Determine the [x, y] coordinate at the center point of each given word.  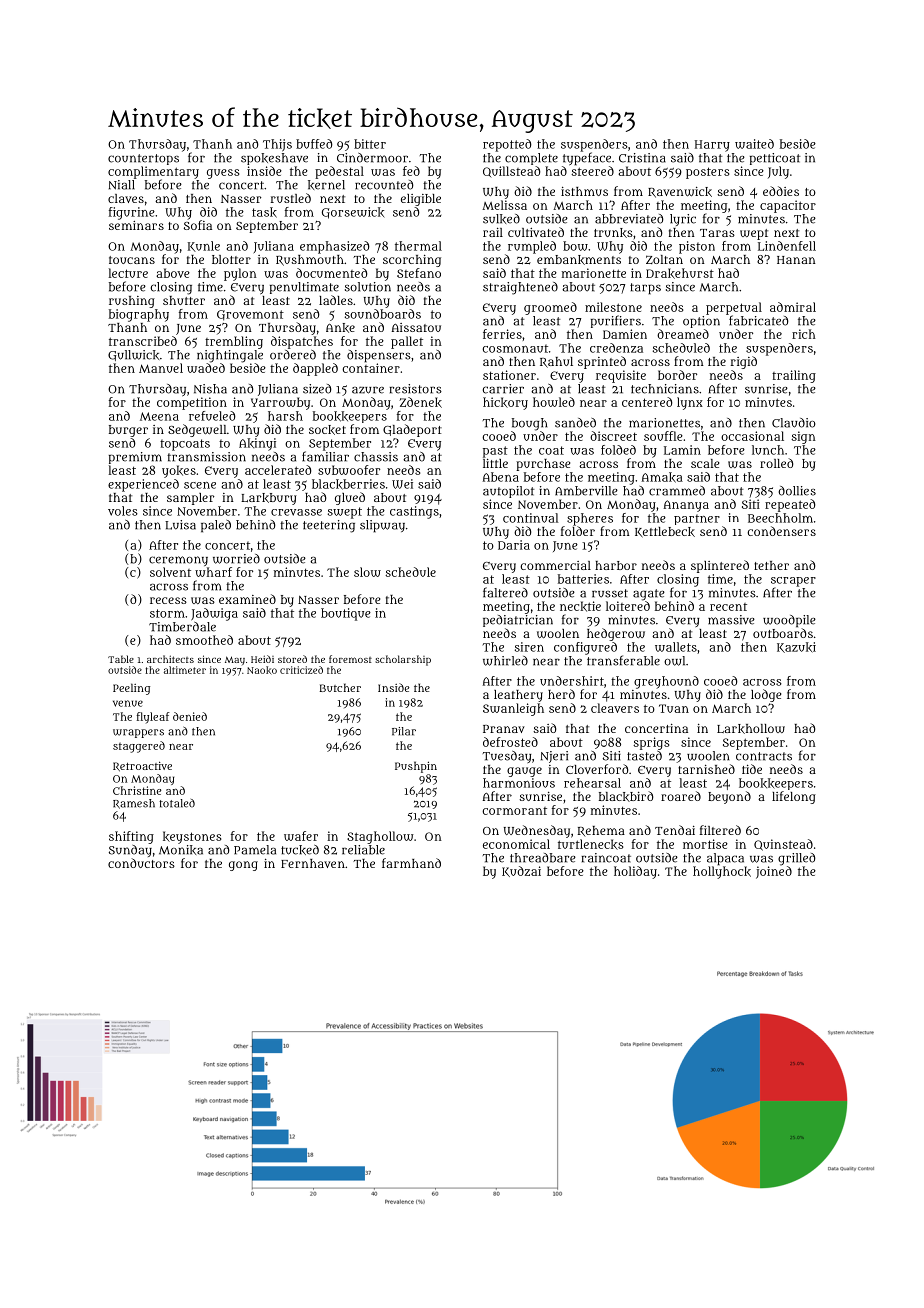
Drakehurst [680, 273]
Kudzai [521, 871]
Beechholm [780, 518]
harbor [616, 565]
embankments [579, 260]
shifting [131, 837]
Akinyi [257, 444]
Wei [402, 484]
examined [247, 599]
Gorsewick [353, 213]
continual [531, 518]
